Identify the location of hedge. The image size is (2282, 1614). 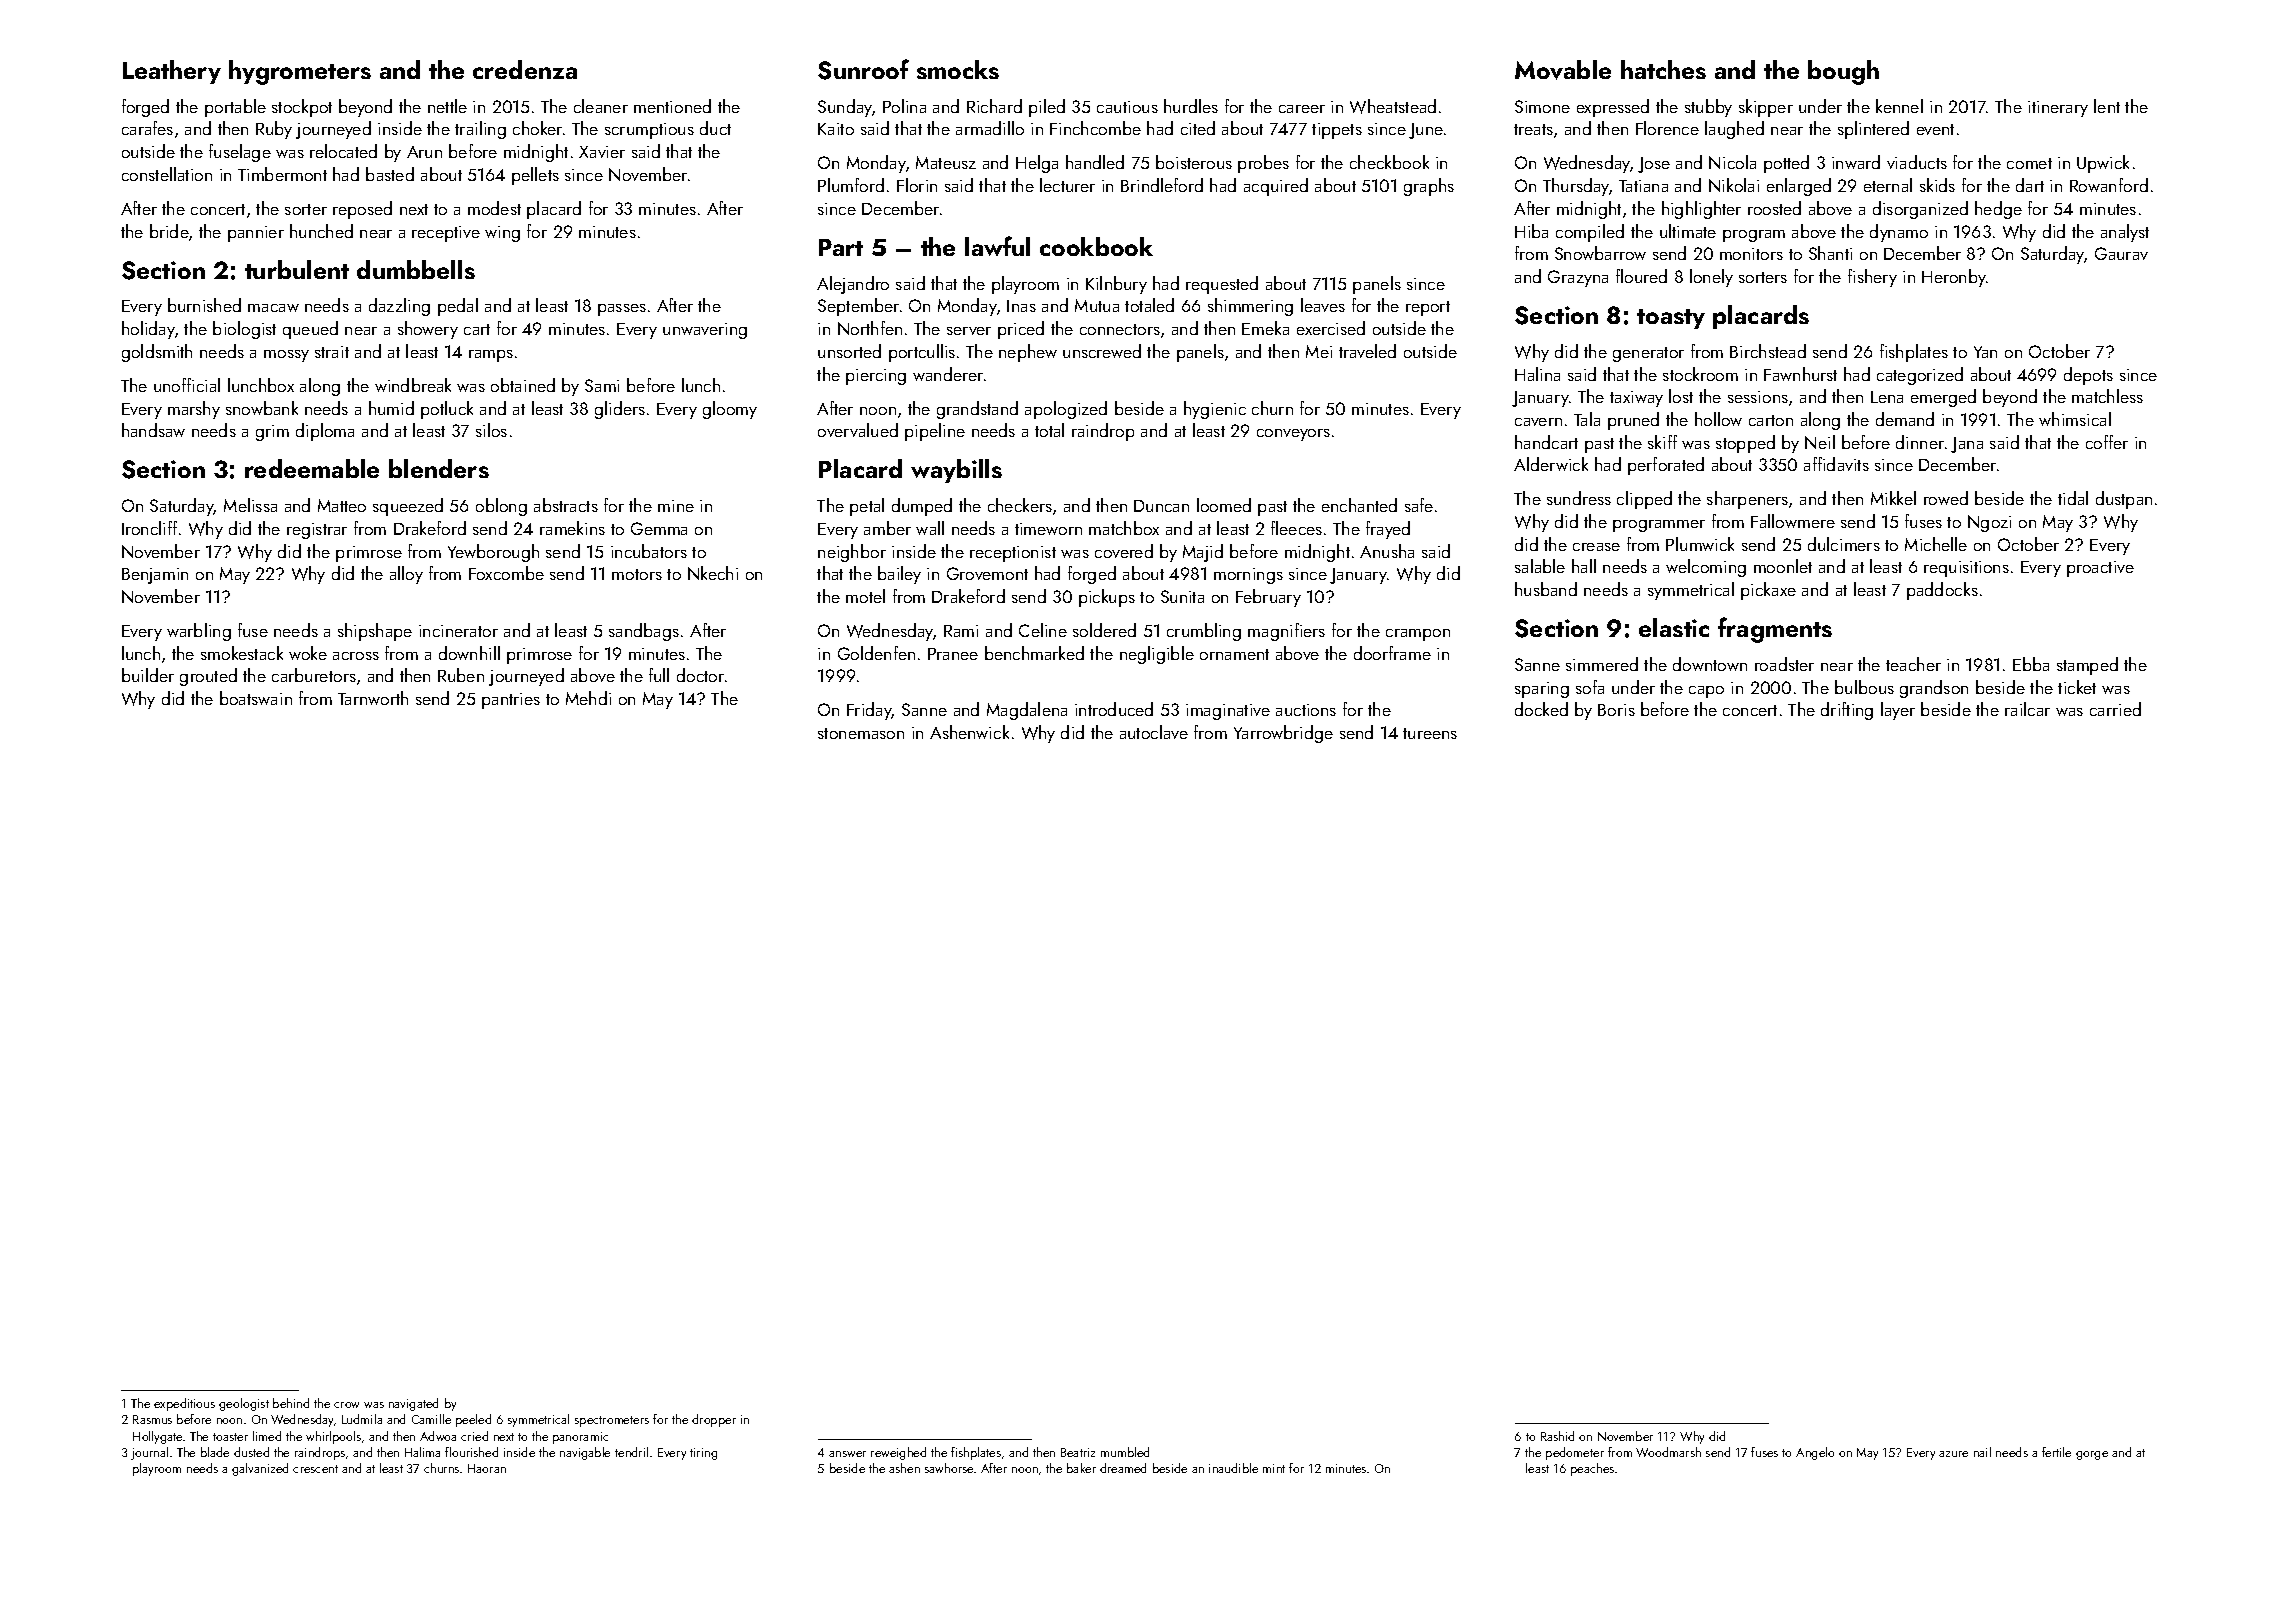
(1998, 210).
